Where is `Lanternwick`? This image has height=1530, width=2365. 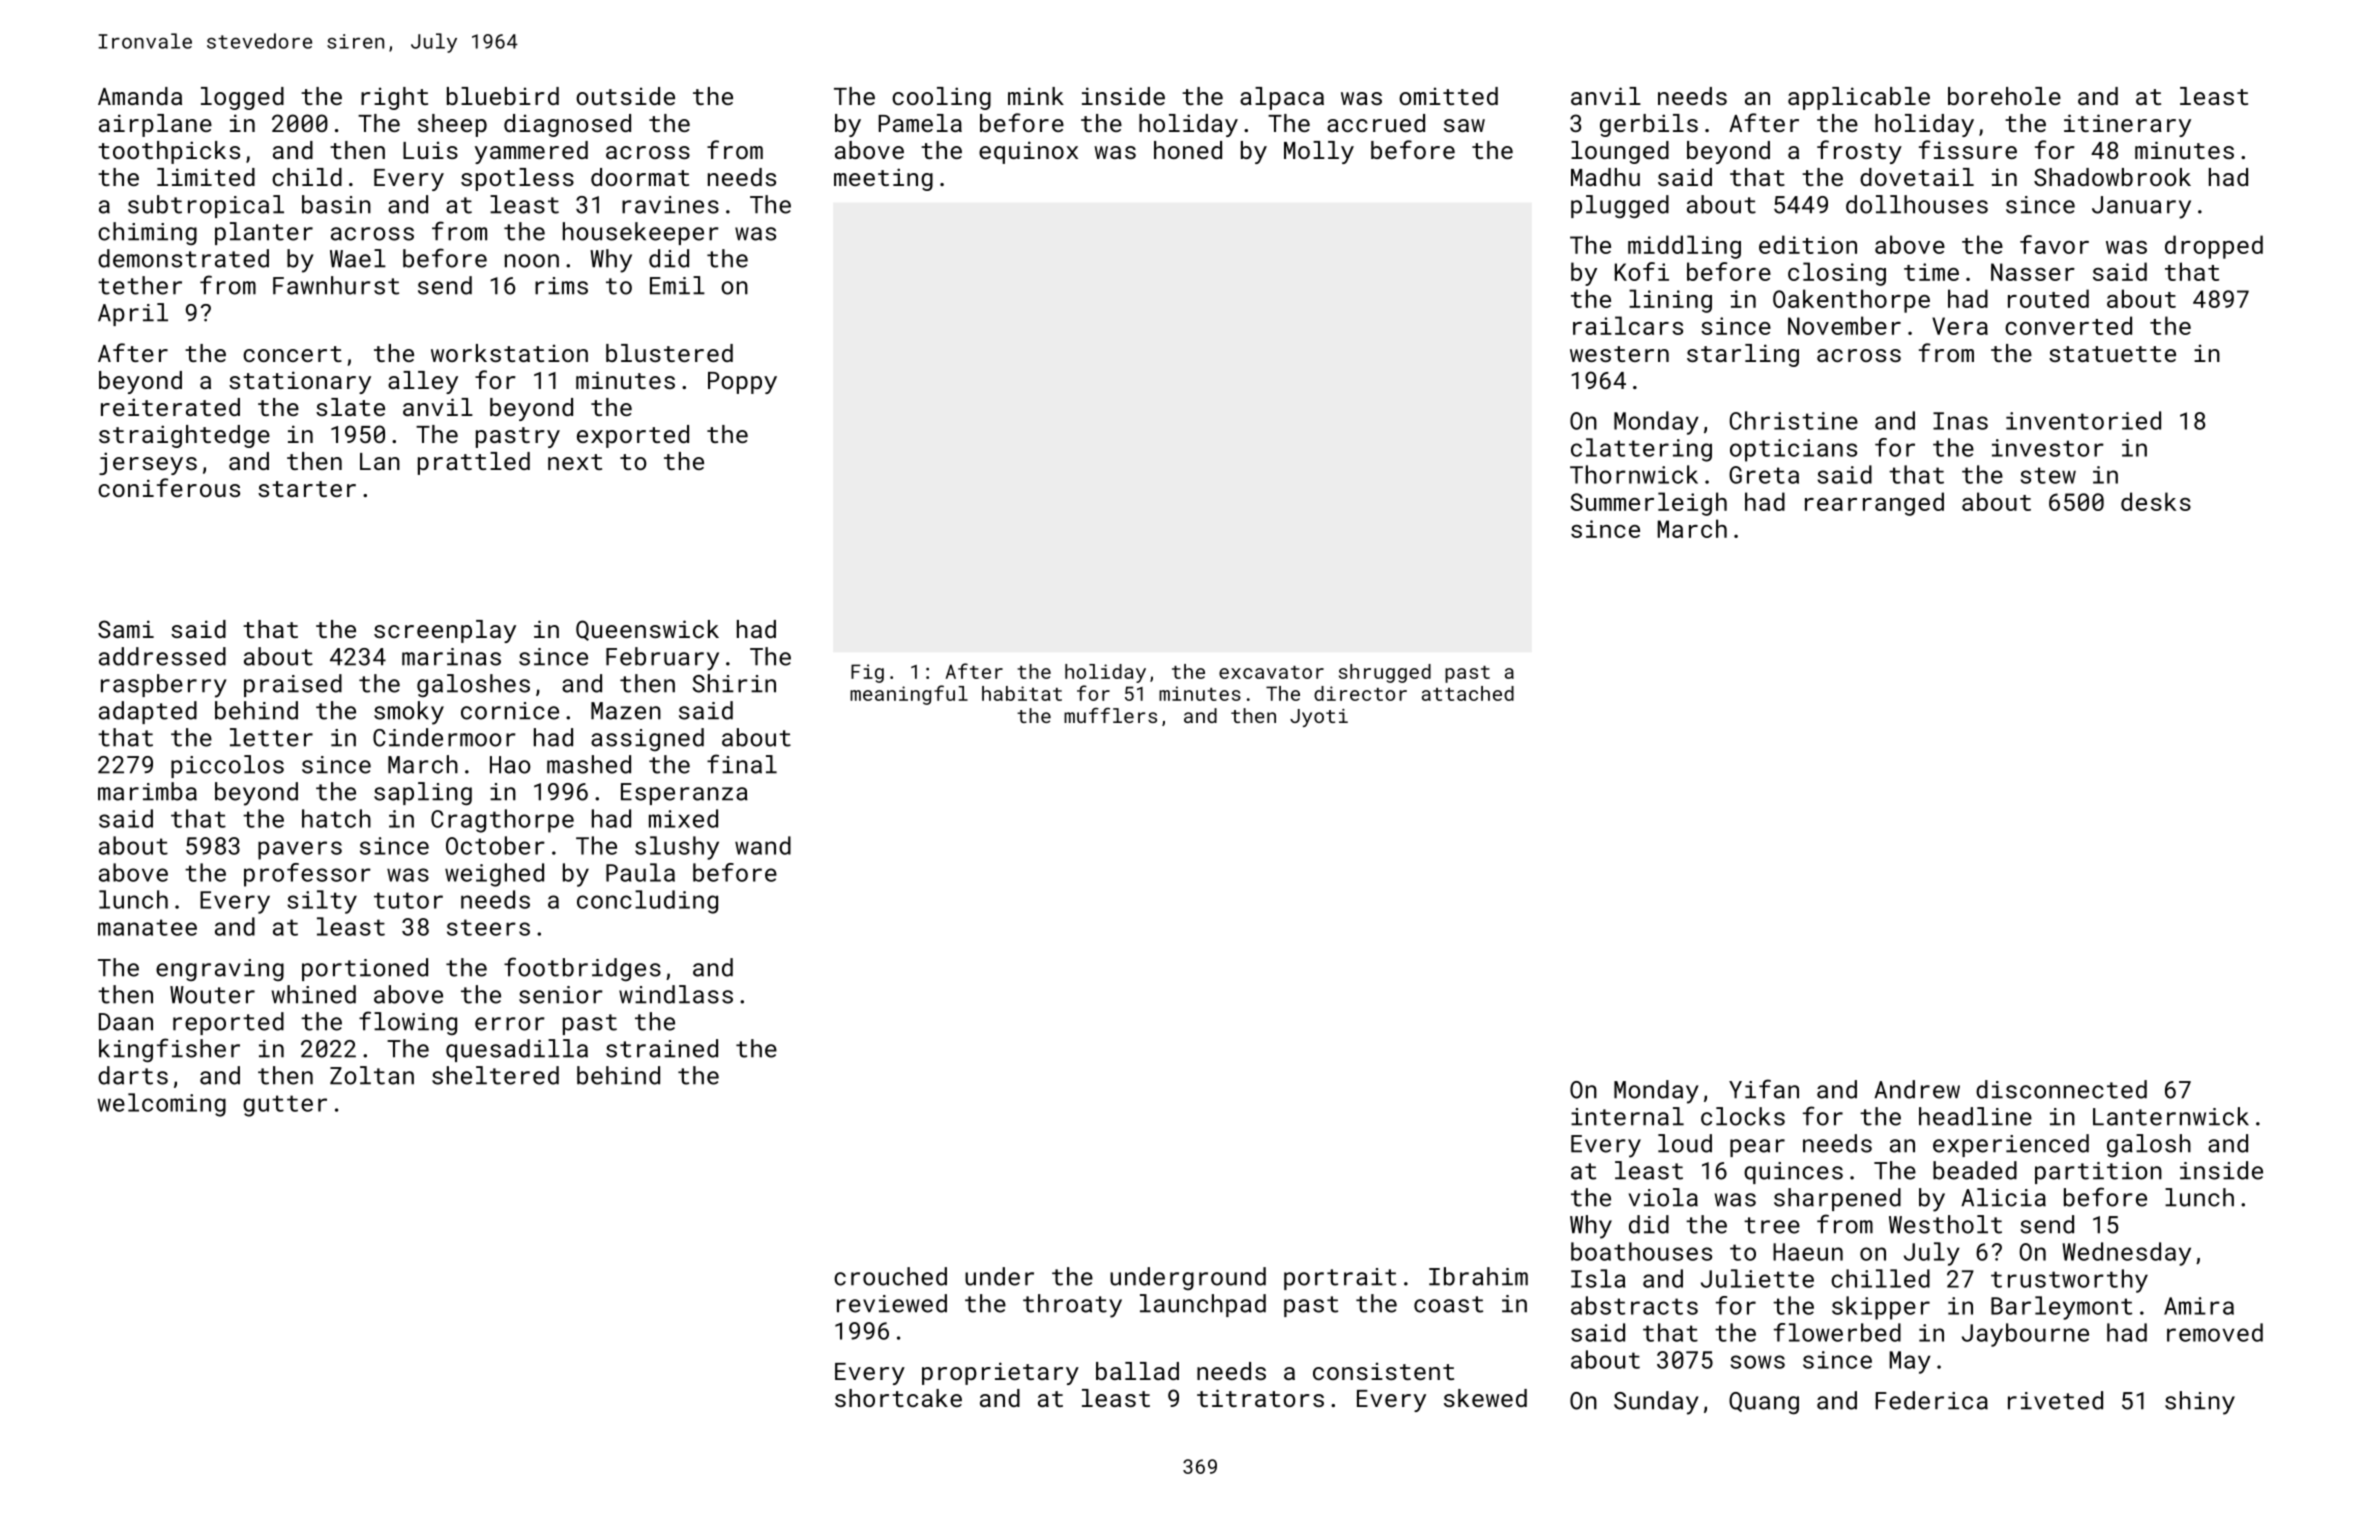 Lanternwick is located at coordinates (2171, 1116).
